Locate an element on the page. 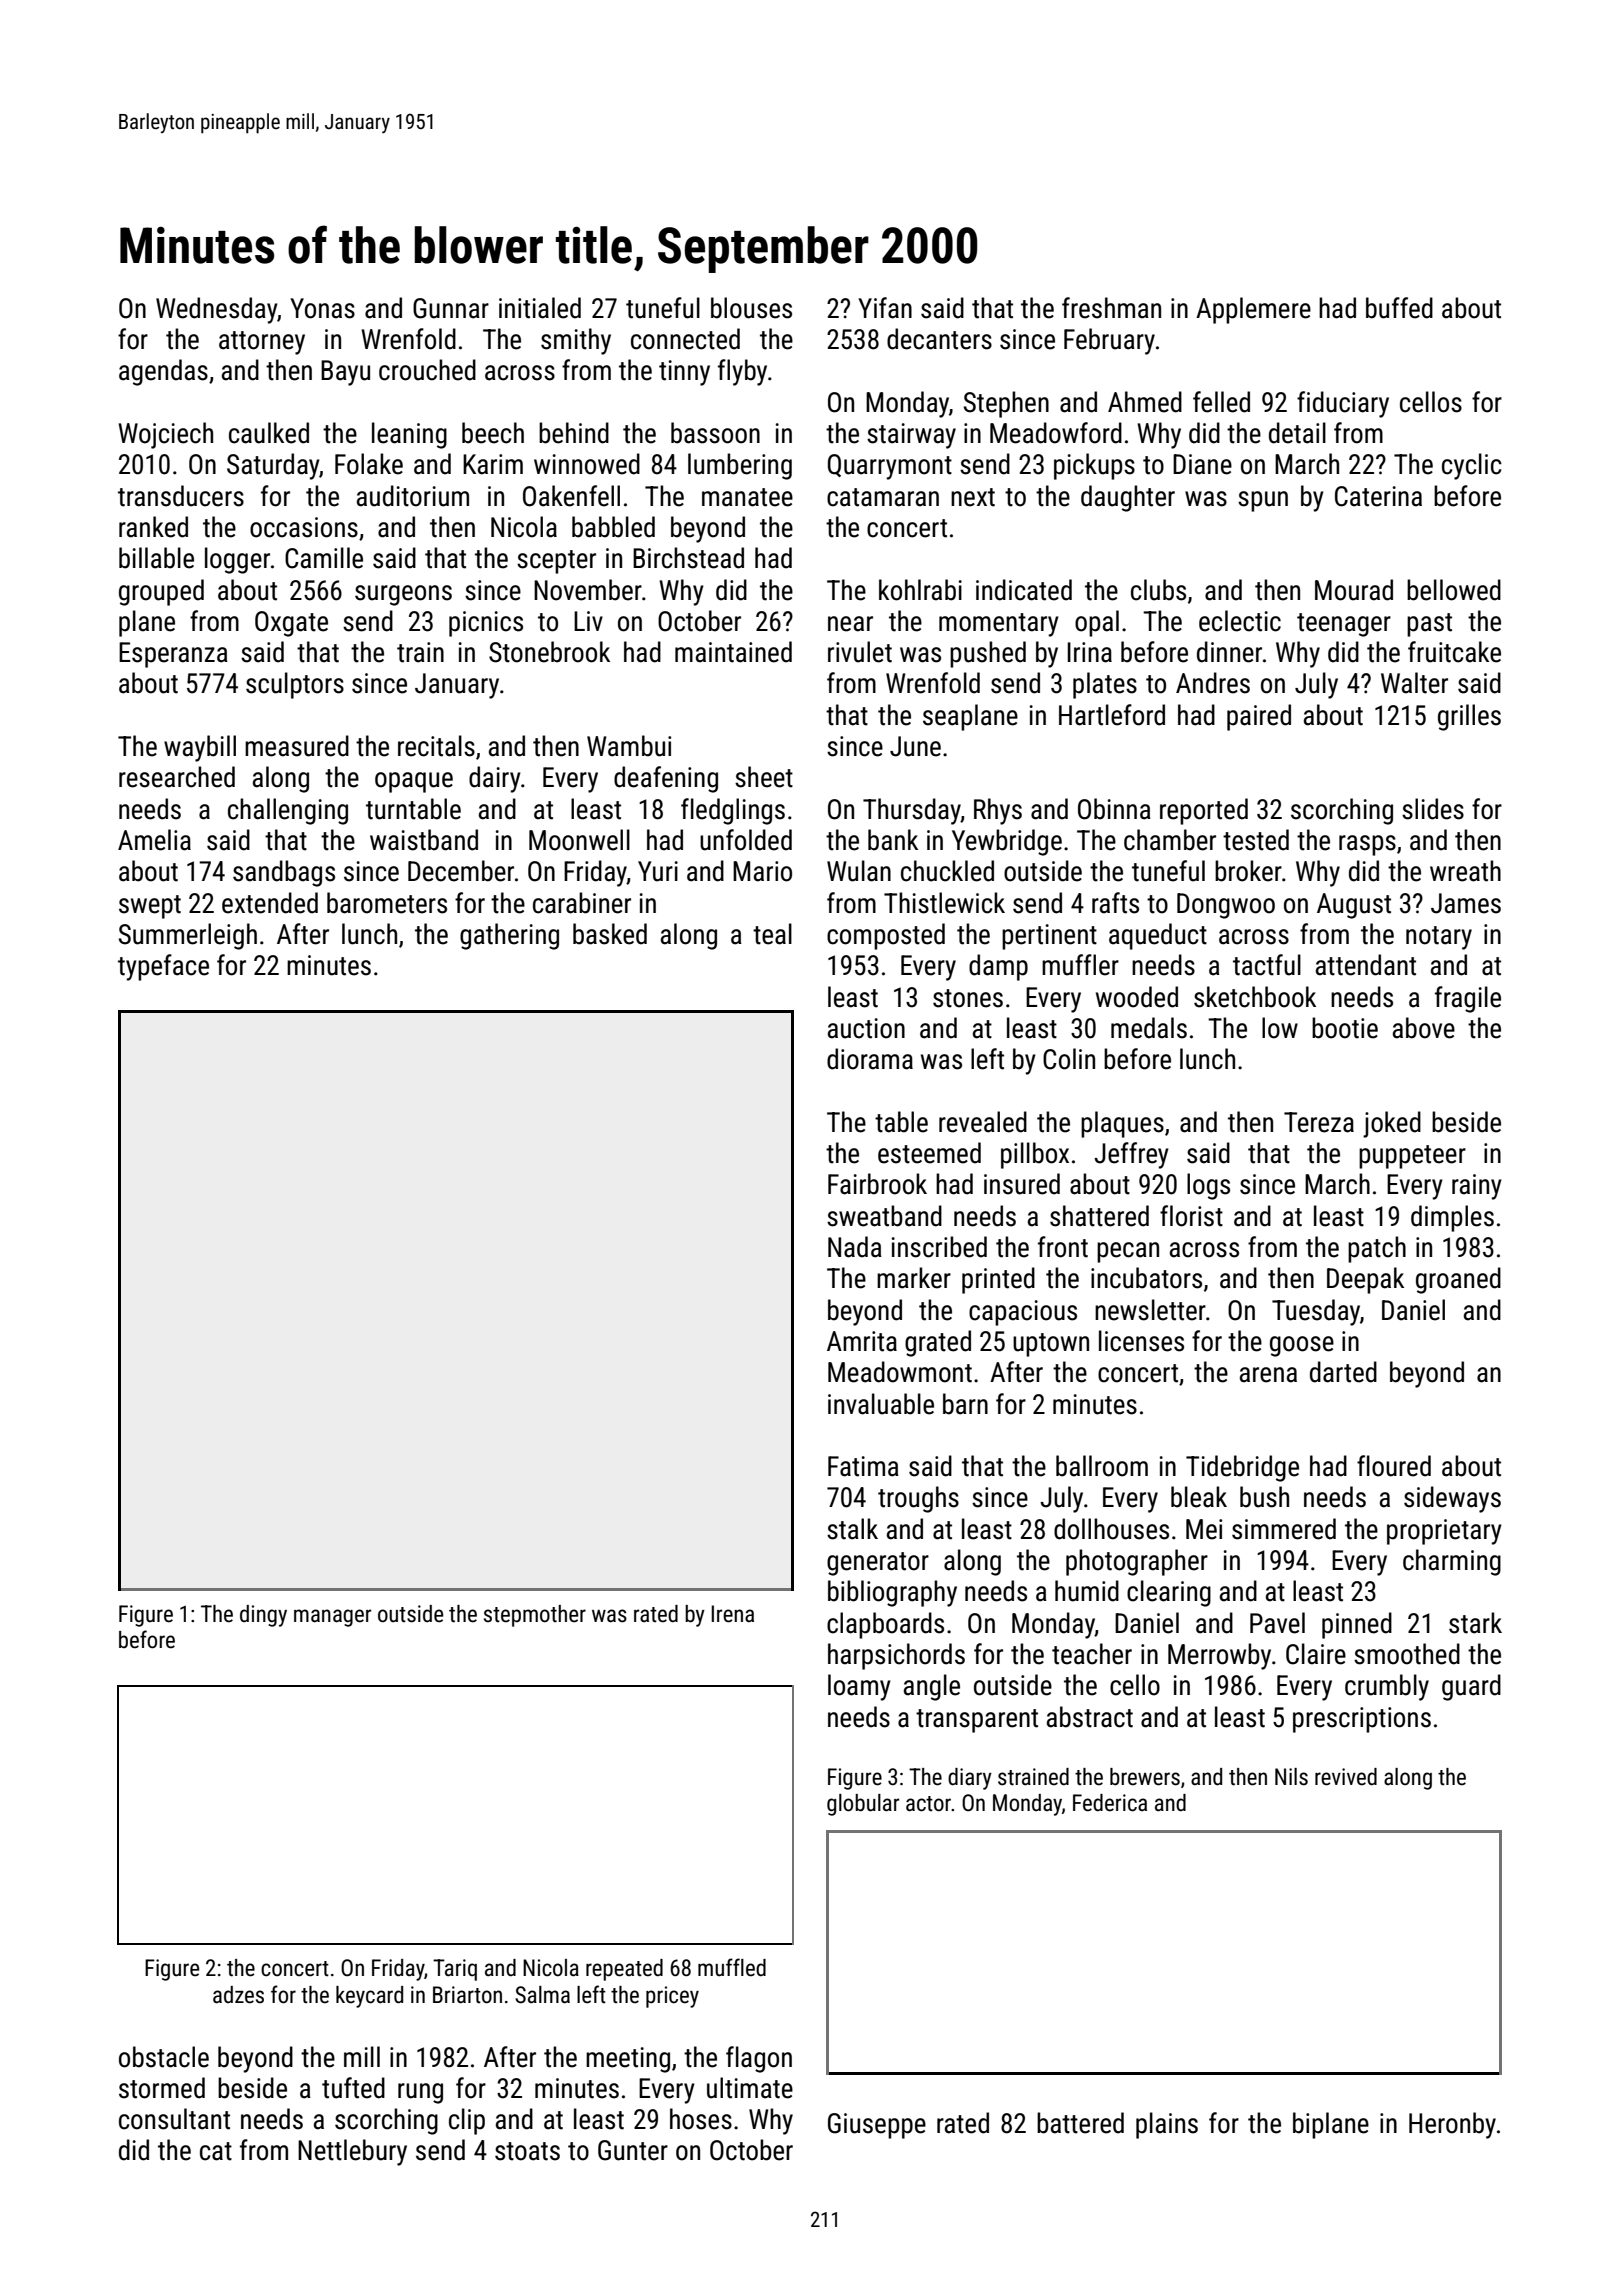 The image size is (1620, 2292). tufted is located at coordinates (353, 2088).
